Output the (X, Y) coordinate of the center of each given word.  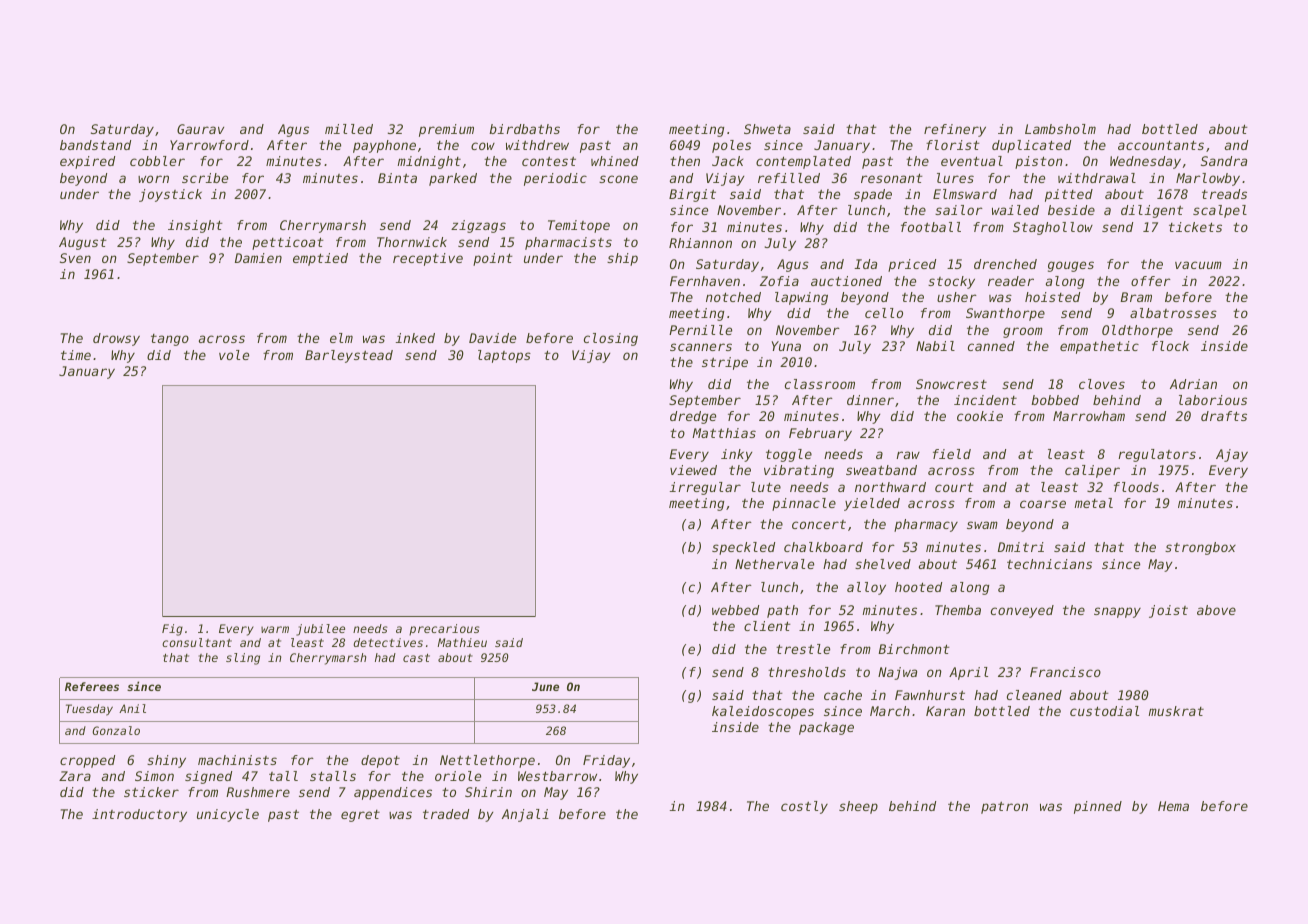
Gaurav (200, 129)
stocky (951, 282)
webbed (735, 610)
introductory (139, 815)
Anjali (525, 815)
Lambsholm (1060, 129)
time (76, 355)
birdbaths (524, 129)
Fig (172, 630)
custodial (1104, 711)
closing (611, 339)
